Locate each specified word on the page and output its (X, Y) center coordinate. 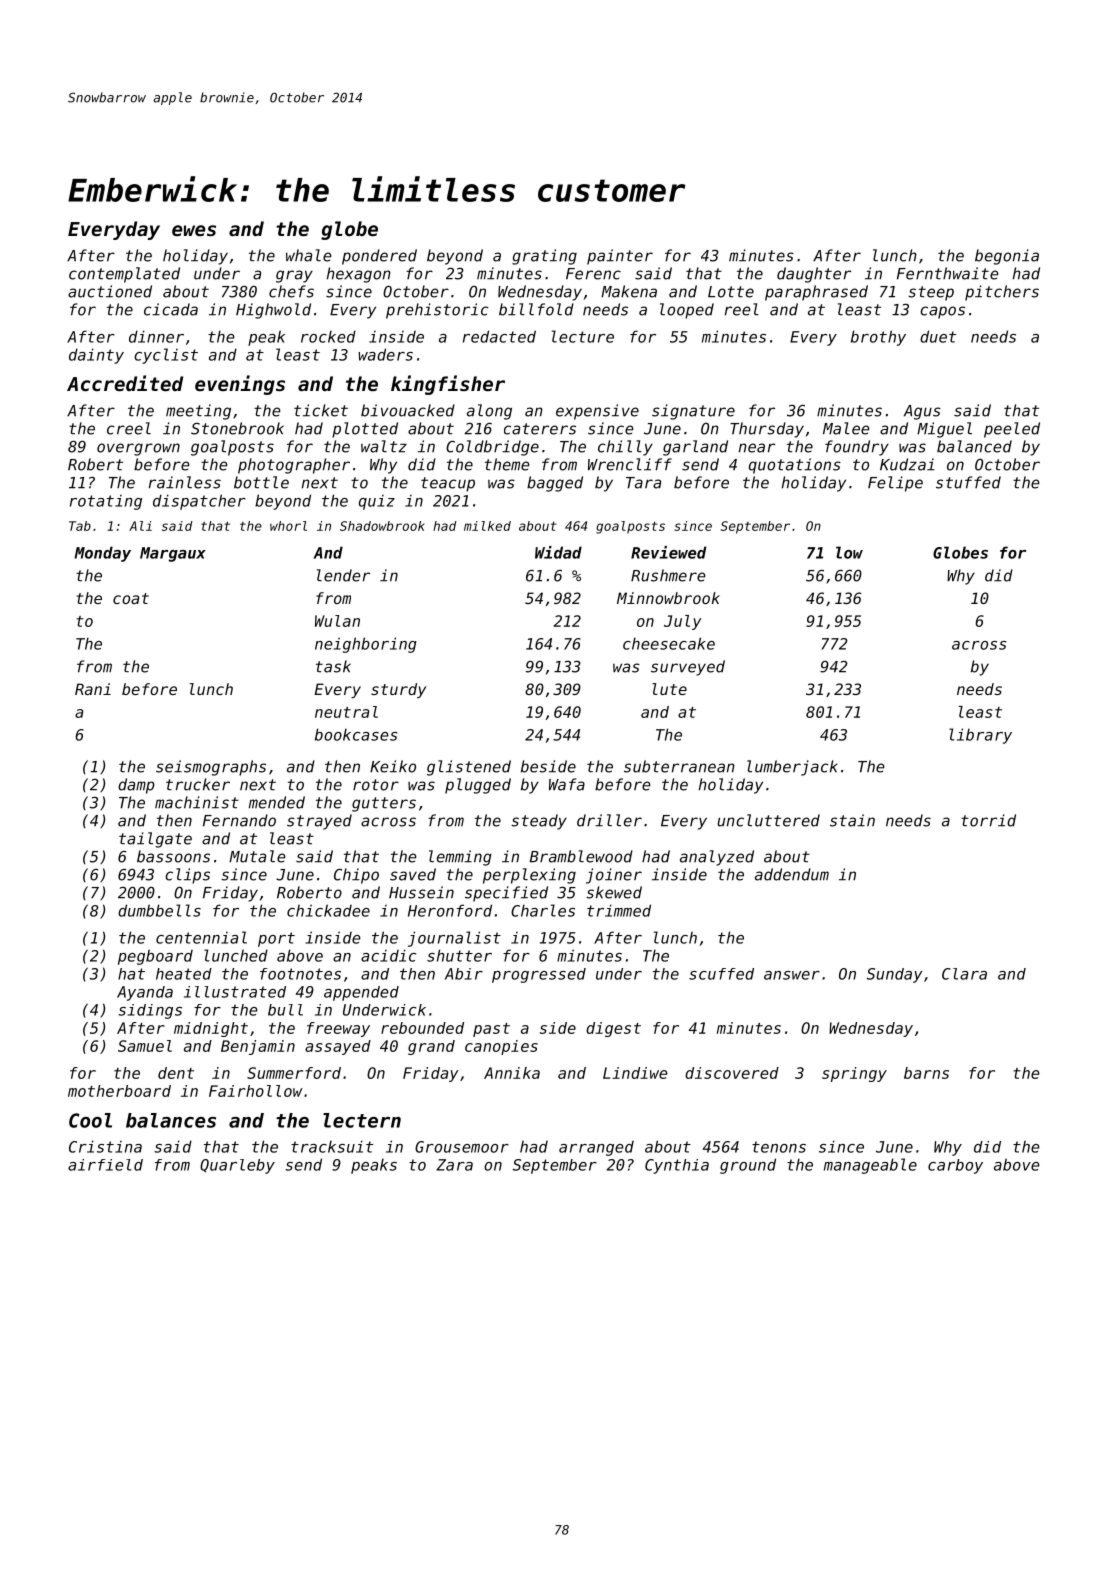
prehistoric (437, 311)
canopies (501, 1047)
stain (852, 820)
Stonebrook (237, 428)
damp (136, 786)
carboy (955, 1166)
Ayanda (145, 993)
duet (938, 336)
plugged (478, 786)
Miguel (944, 430)
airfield (105, 1165)
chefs (291, 291)
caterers (540, 429)
